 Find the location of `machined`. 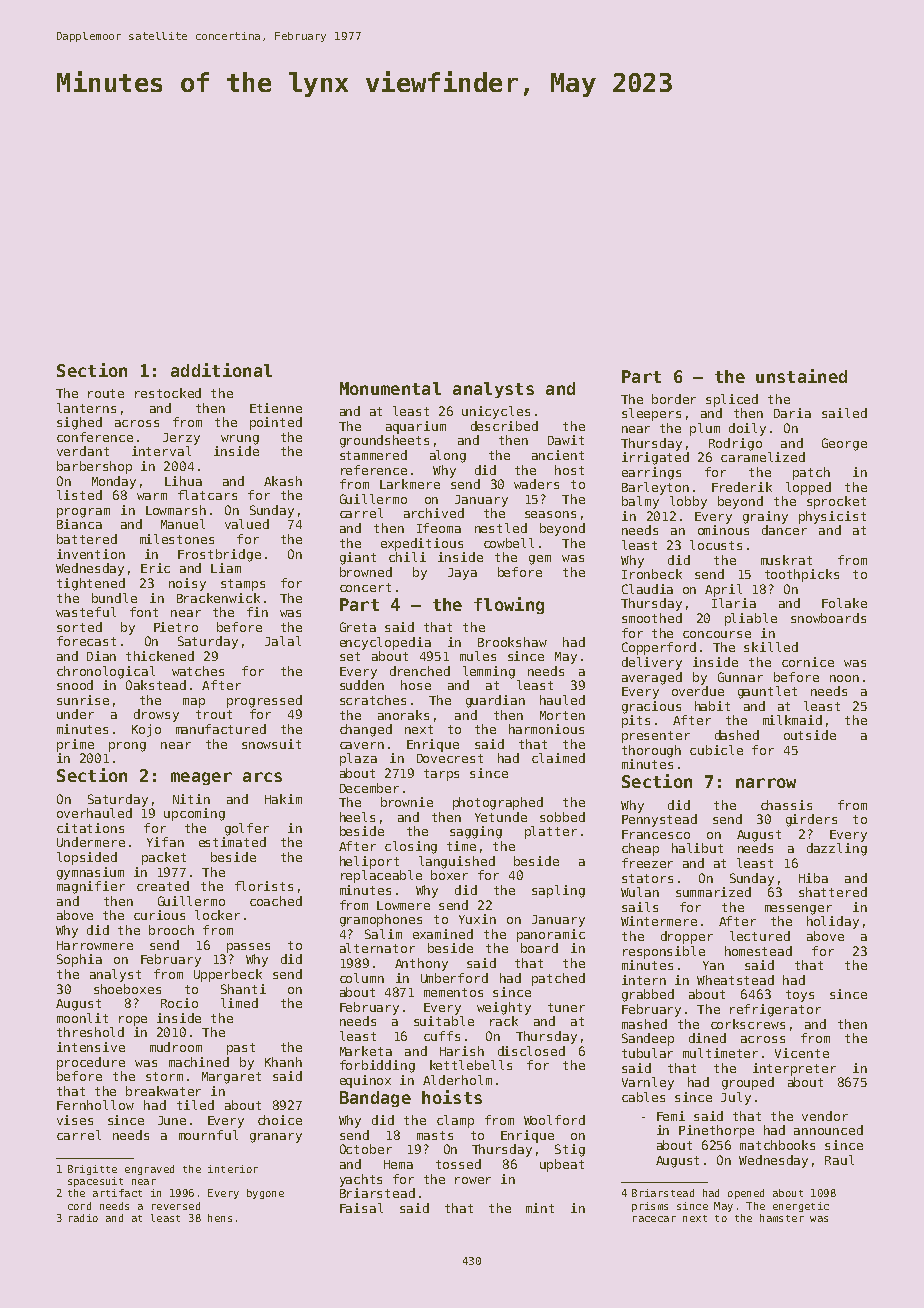

machined is located at coordinates (199, 1062).
